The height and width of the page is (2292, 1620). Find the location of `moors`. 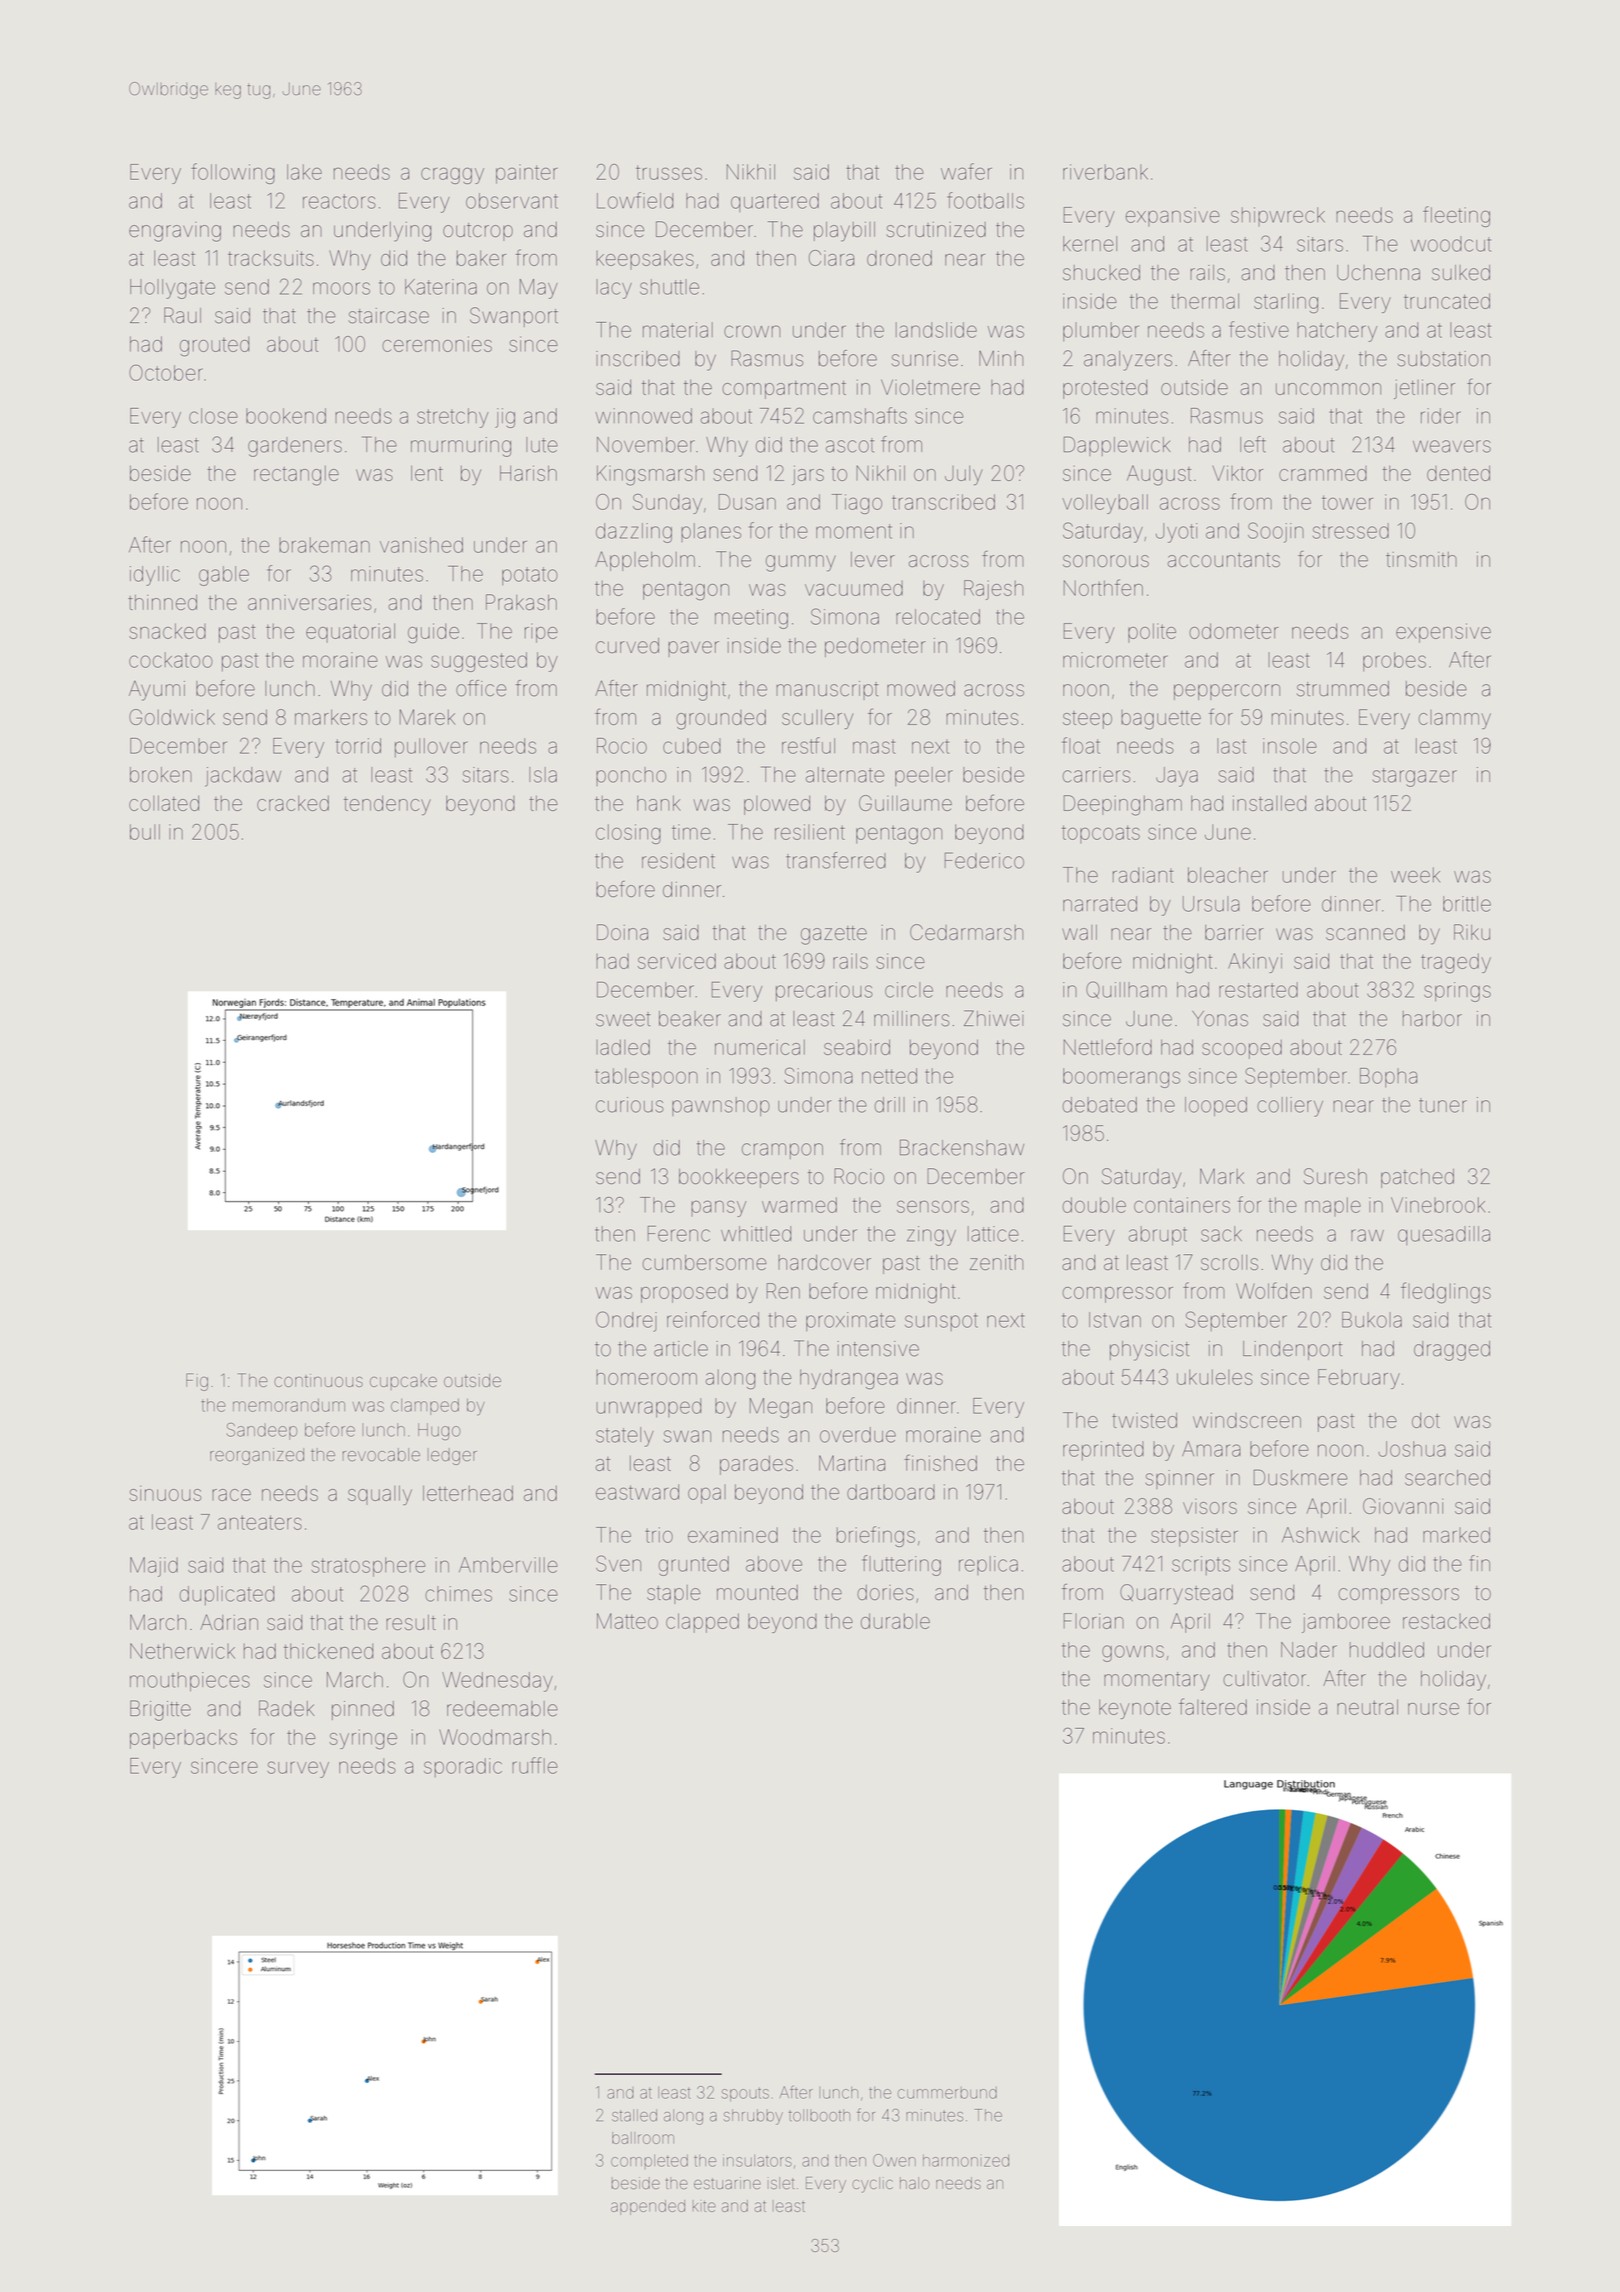

moors is located at coordinates (341, 288).
